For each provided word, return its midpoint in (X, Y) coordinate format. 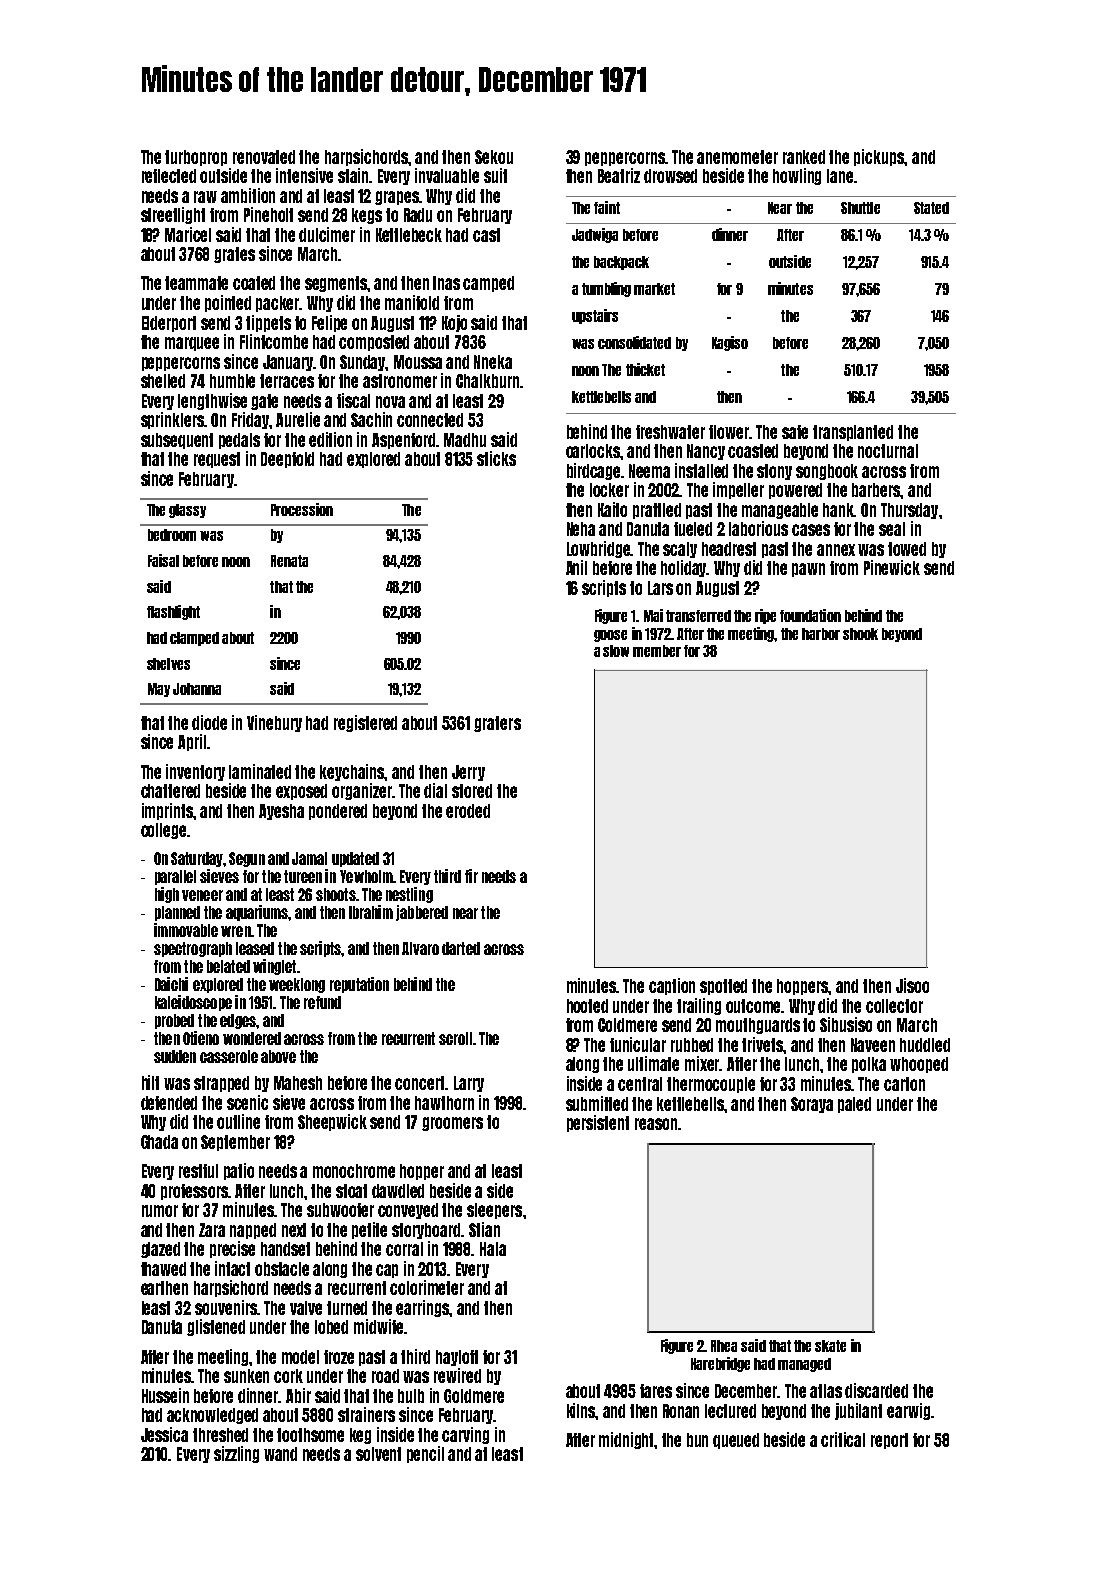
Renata (289, 561)
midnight (627, 1440)
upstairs (595, 316)
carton (904, 1084)
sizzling (236, 1454)
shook (860, 634)
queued (736, 1441)
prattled (657, 511)
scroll (455, 1038)
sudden (175, 1056)
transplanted (853, 433)
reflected (169, 176)
